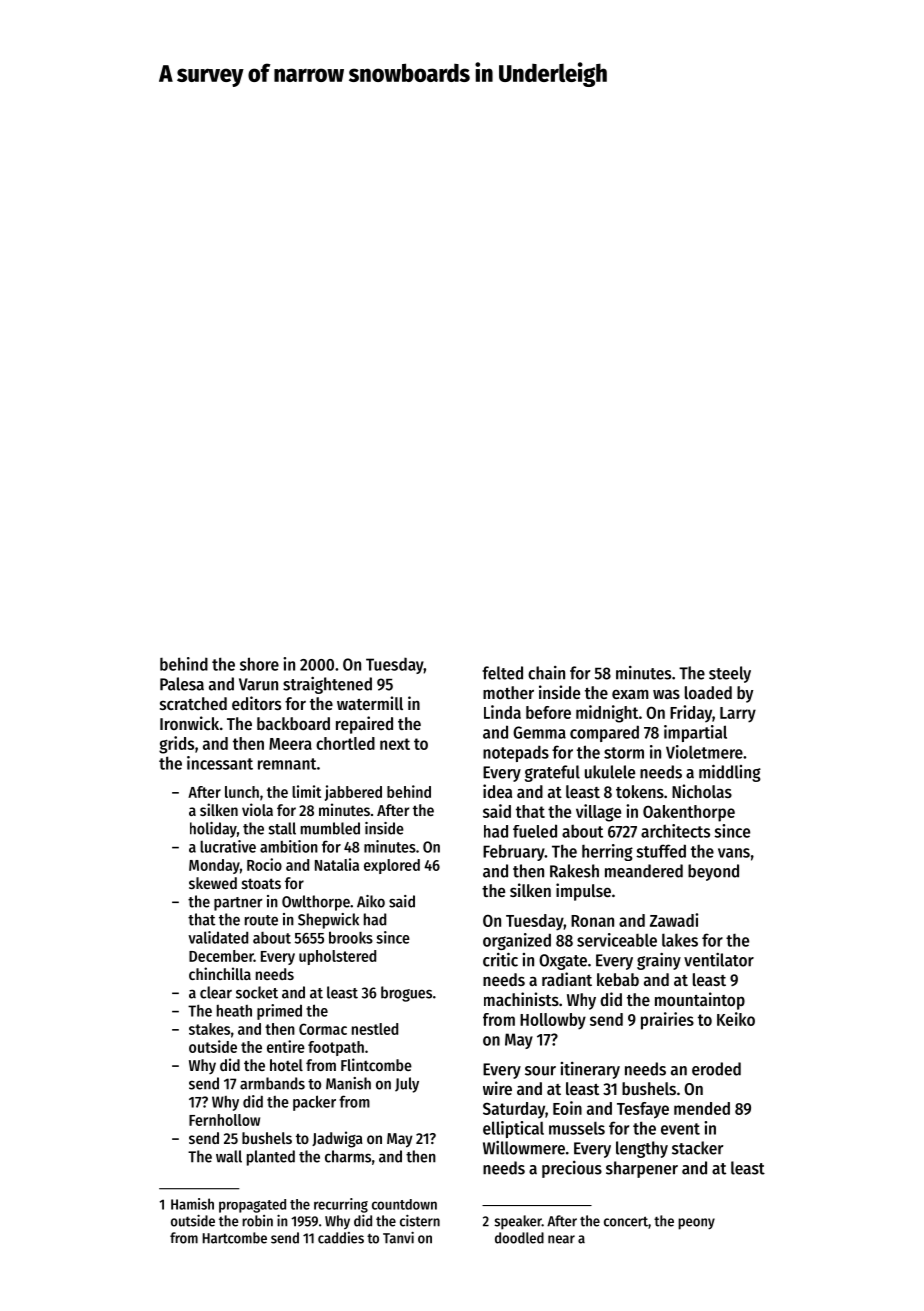 This screenshot has height=1311, width=924. What do you see at coordinates (704, 752) in the screenshot?
I see `Violetmere` at bounding box center [704, 752].
